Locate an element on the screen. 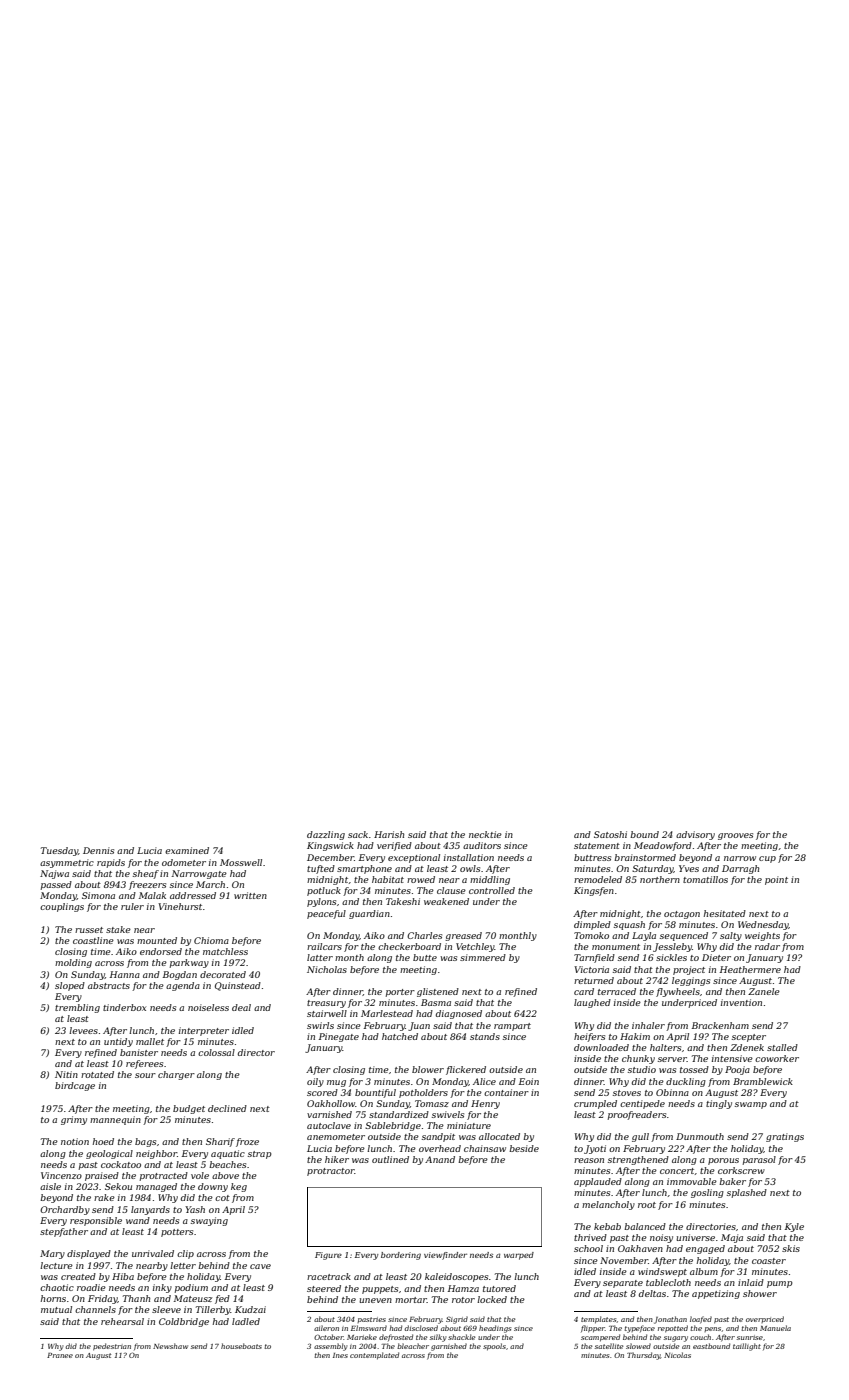  Tuesday is located at coordinates (59, 851).
